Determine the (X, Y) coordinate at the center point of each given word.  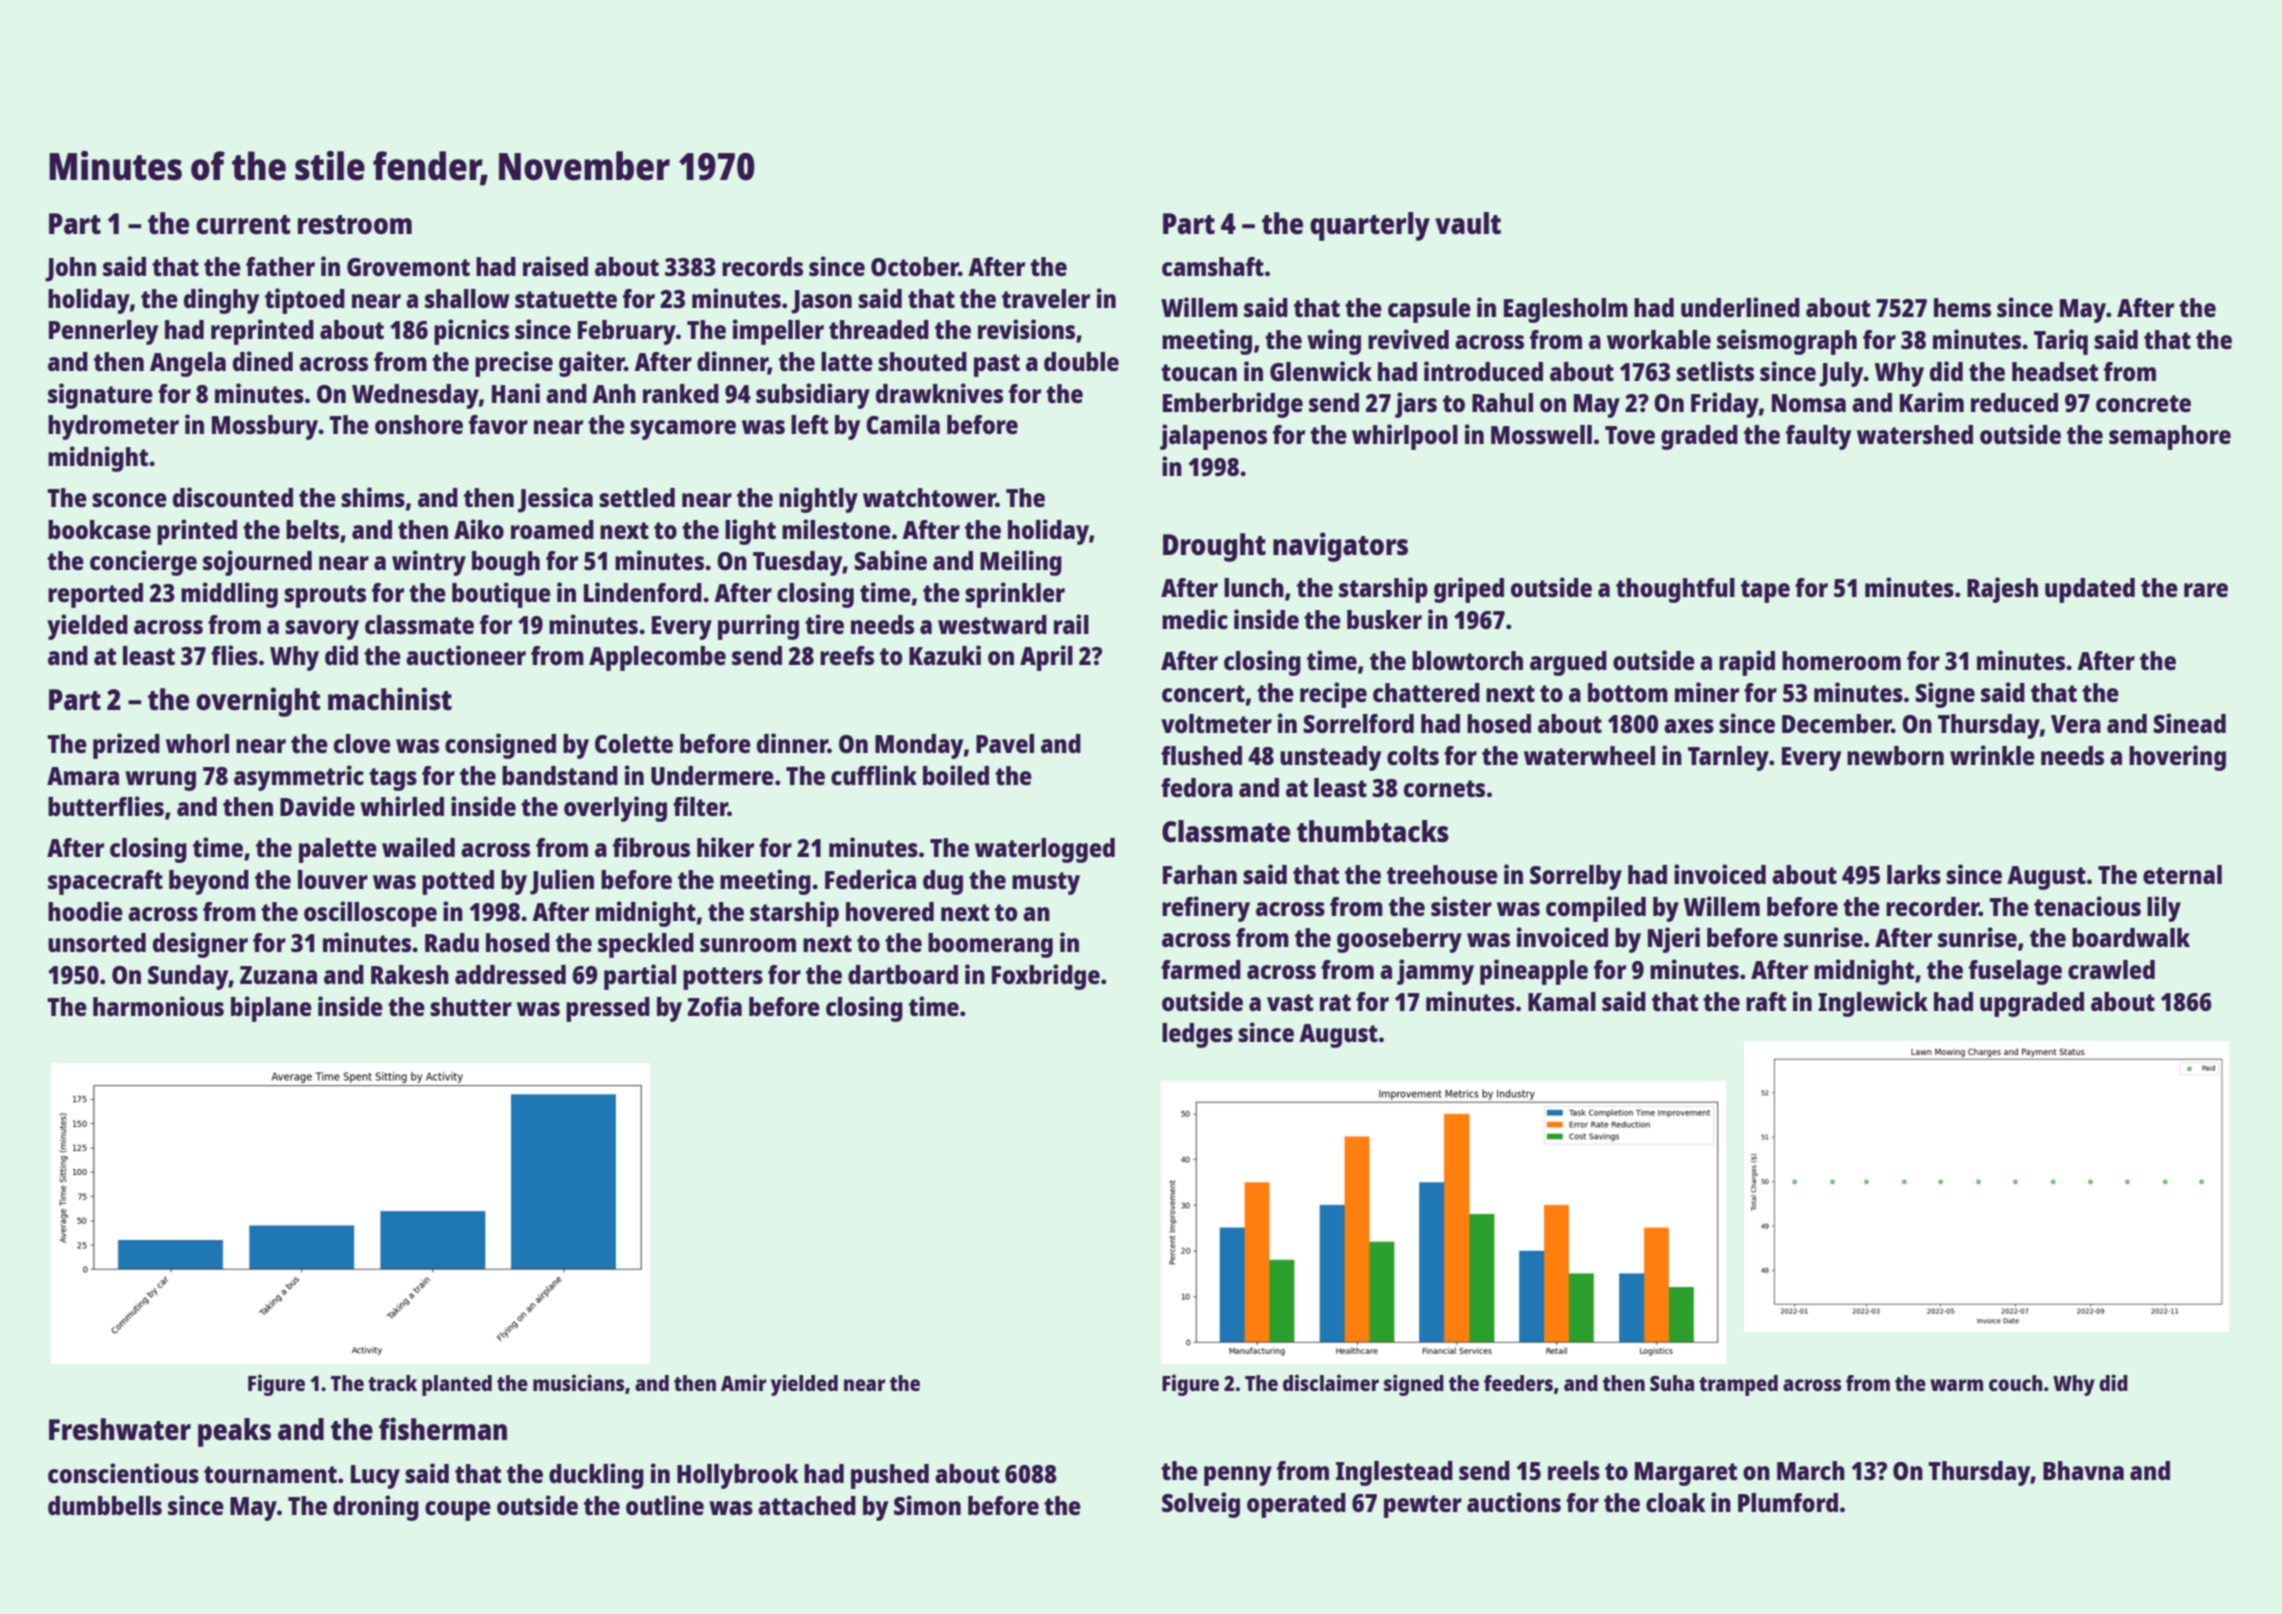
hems (1962, 307)
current (243, 224)
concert (1203, 693)
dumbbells (105, 1505)
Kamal (1562, 1001)
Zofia (715, 1006)
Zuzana (278, 975)
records (762, 266)
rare (2206, 590)
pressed (608, 1009)
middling (229, 595)
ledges (1197, 1035)
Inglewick (1873, 1004)
